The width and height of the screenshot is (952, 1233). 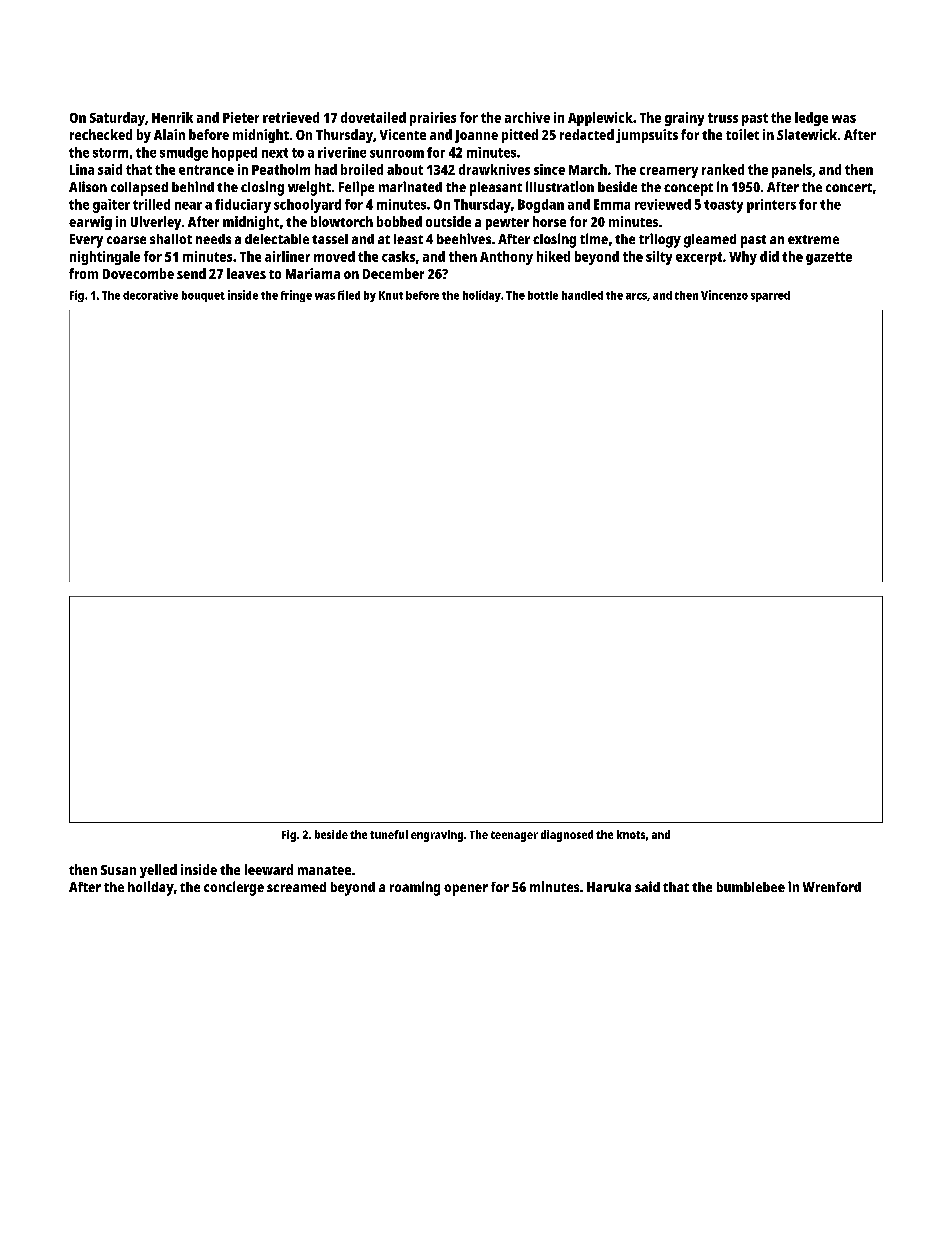 I want to click on bottle, so click(x=543, y=295).
